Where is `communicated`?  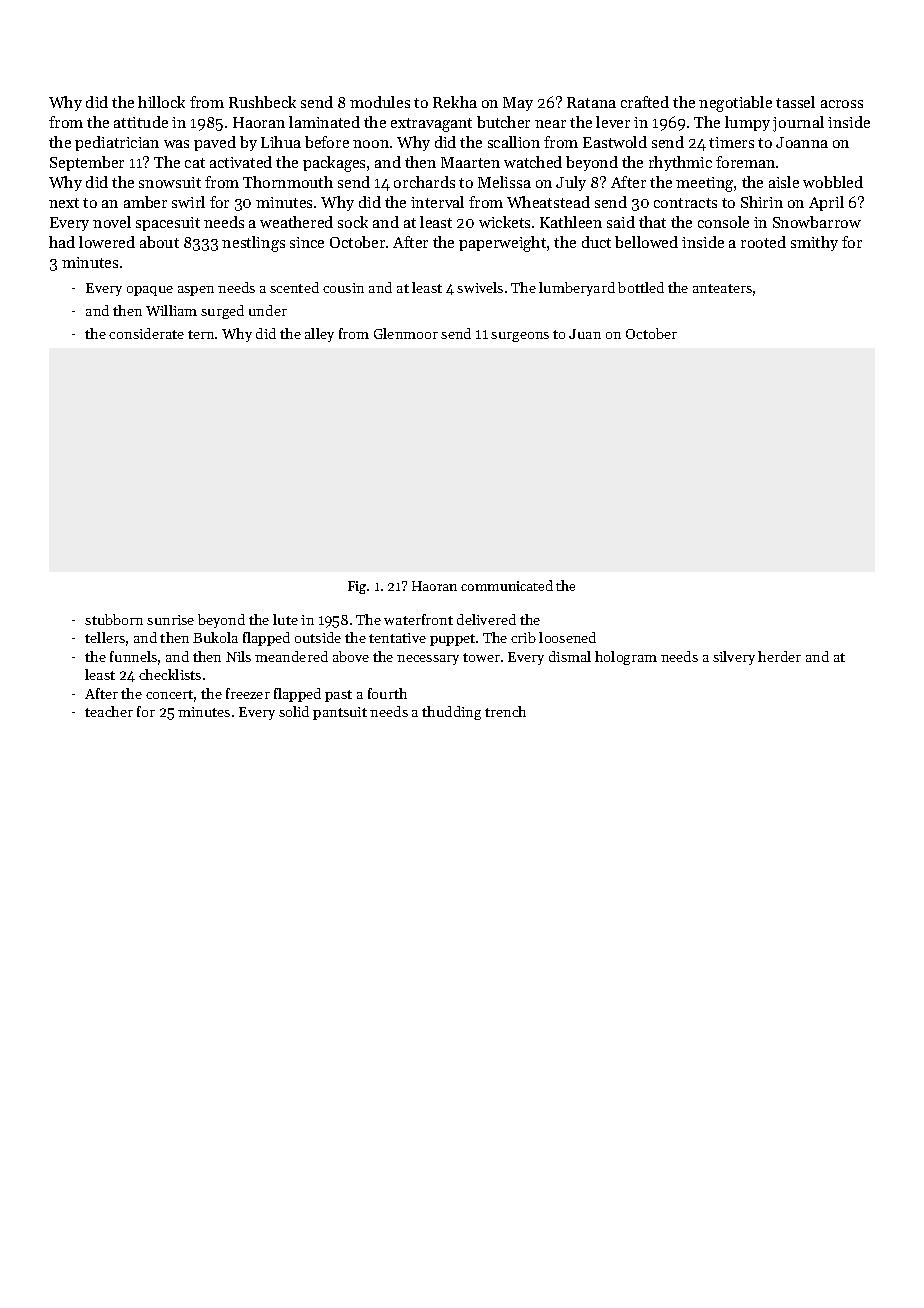
communicated is located at coordinates (507, 585).
